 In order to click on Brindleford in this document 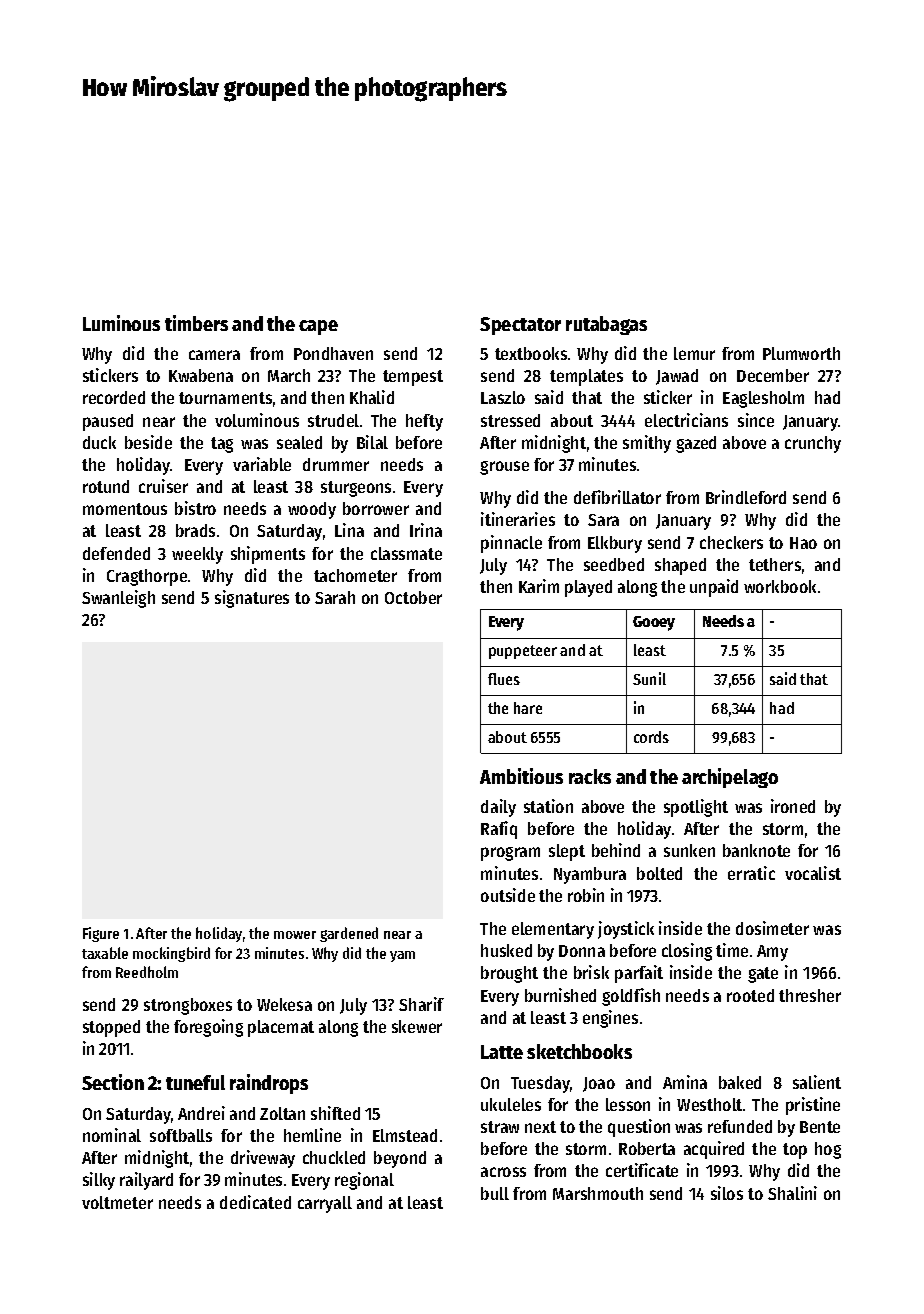, I will do `click(746, 497)`.
